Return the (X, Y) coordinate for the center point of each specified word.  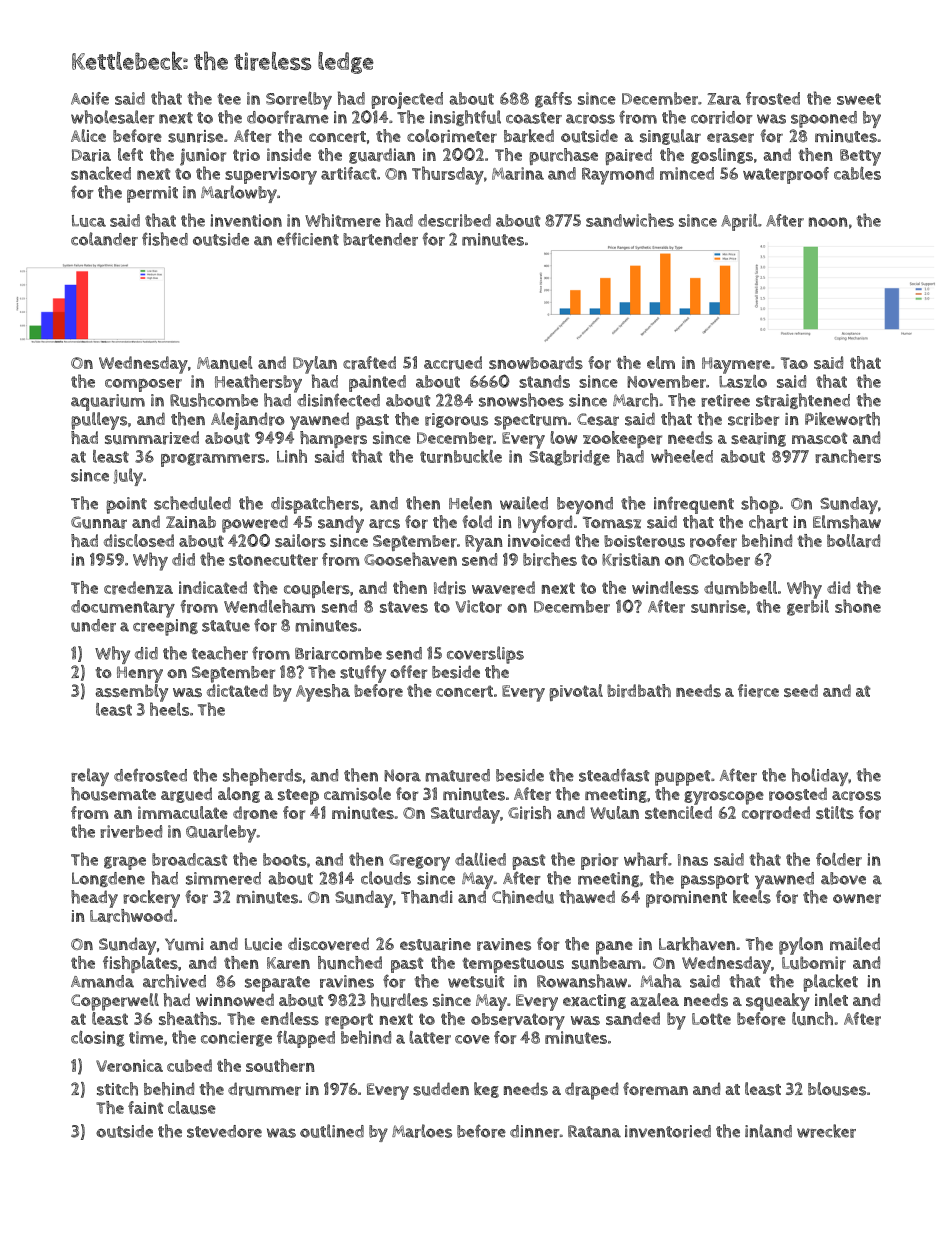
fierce (758, 691)
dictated (237, 690)
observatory (518, 1021)
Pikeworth (842, 419)
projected (407, 100)
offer (408, 672)
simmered (223, 878)
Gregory (419, 862)
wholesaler (113, 117)
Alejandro (248, 421)
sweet (859, 99)
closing (98, 1039)
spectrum (530, 422)
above (843, 878)
